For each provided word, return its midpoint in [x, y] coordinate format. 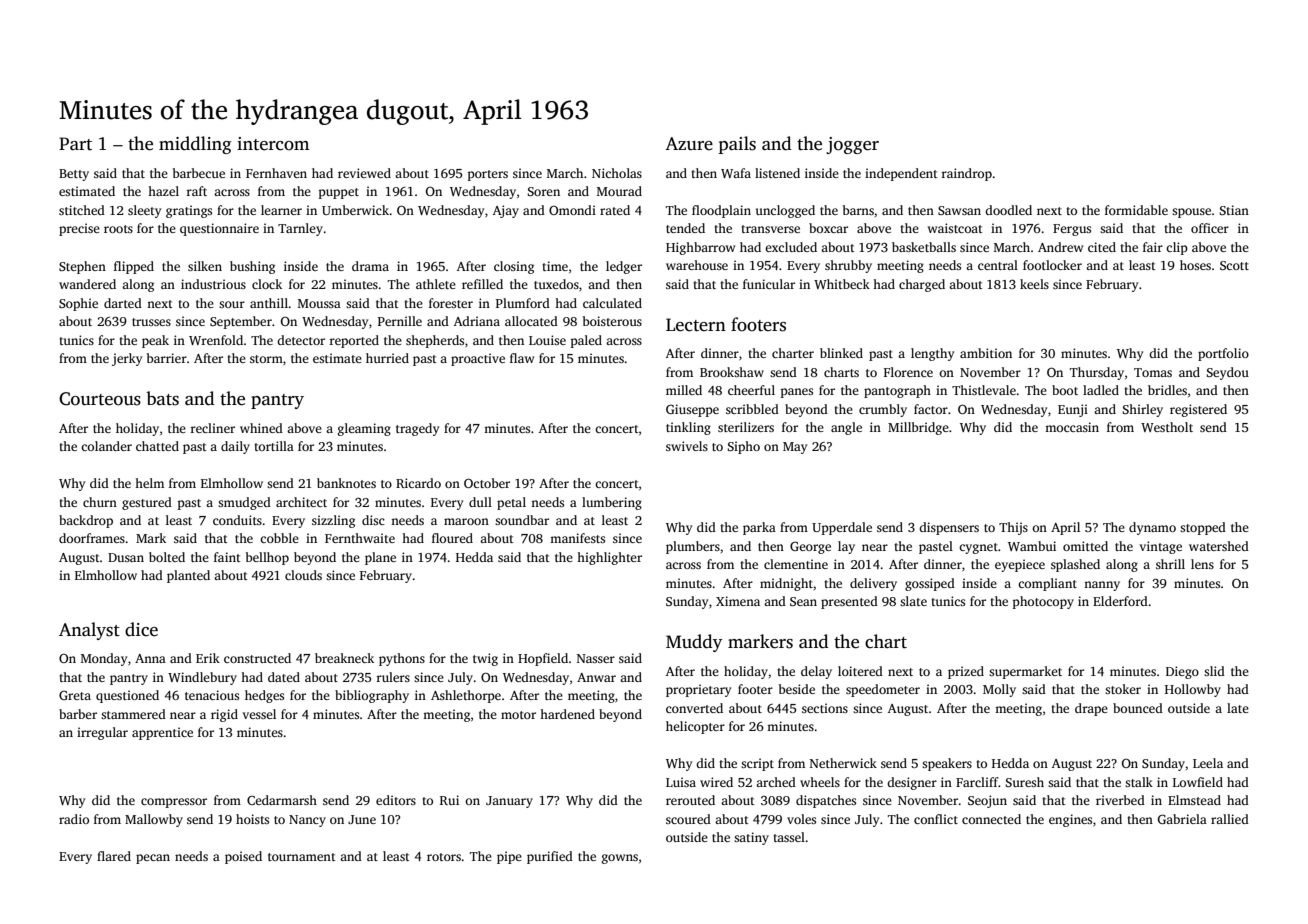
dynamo [1152, 528]
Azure [689, 144]
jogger [852, 145]
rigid [224, 715]
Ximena [738, 601]
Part [75, 144]
